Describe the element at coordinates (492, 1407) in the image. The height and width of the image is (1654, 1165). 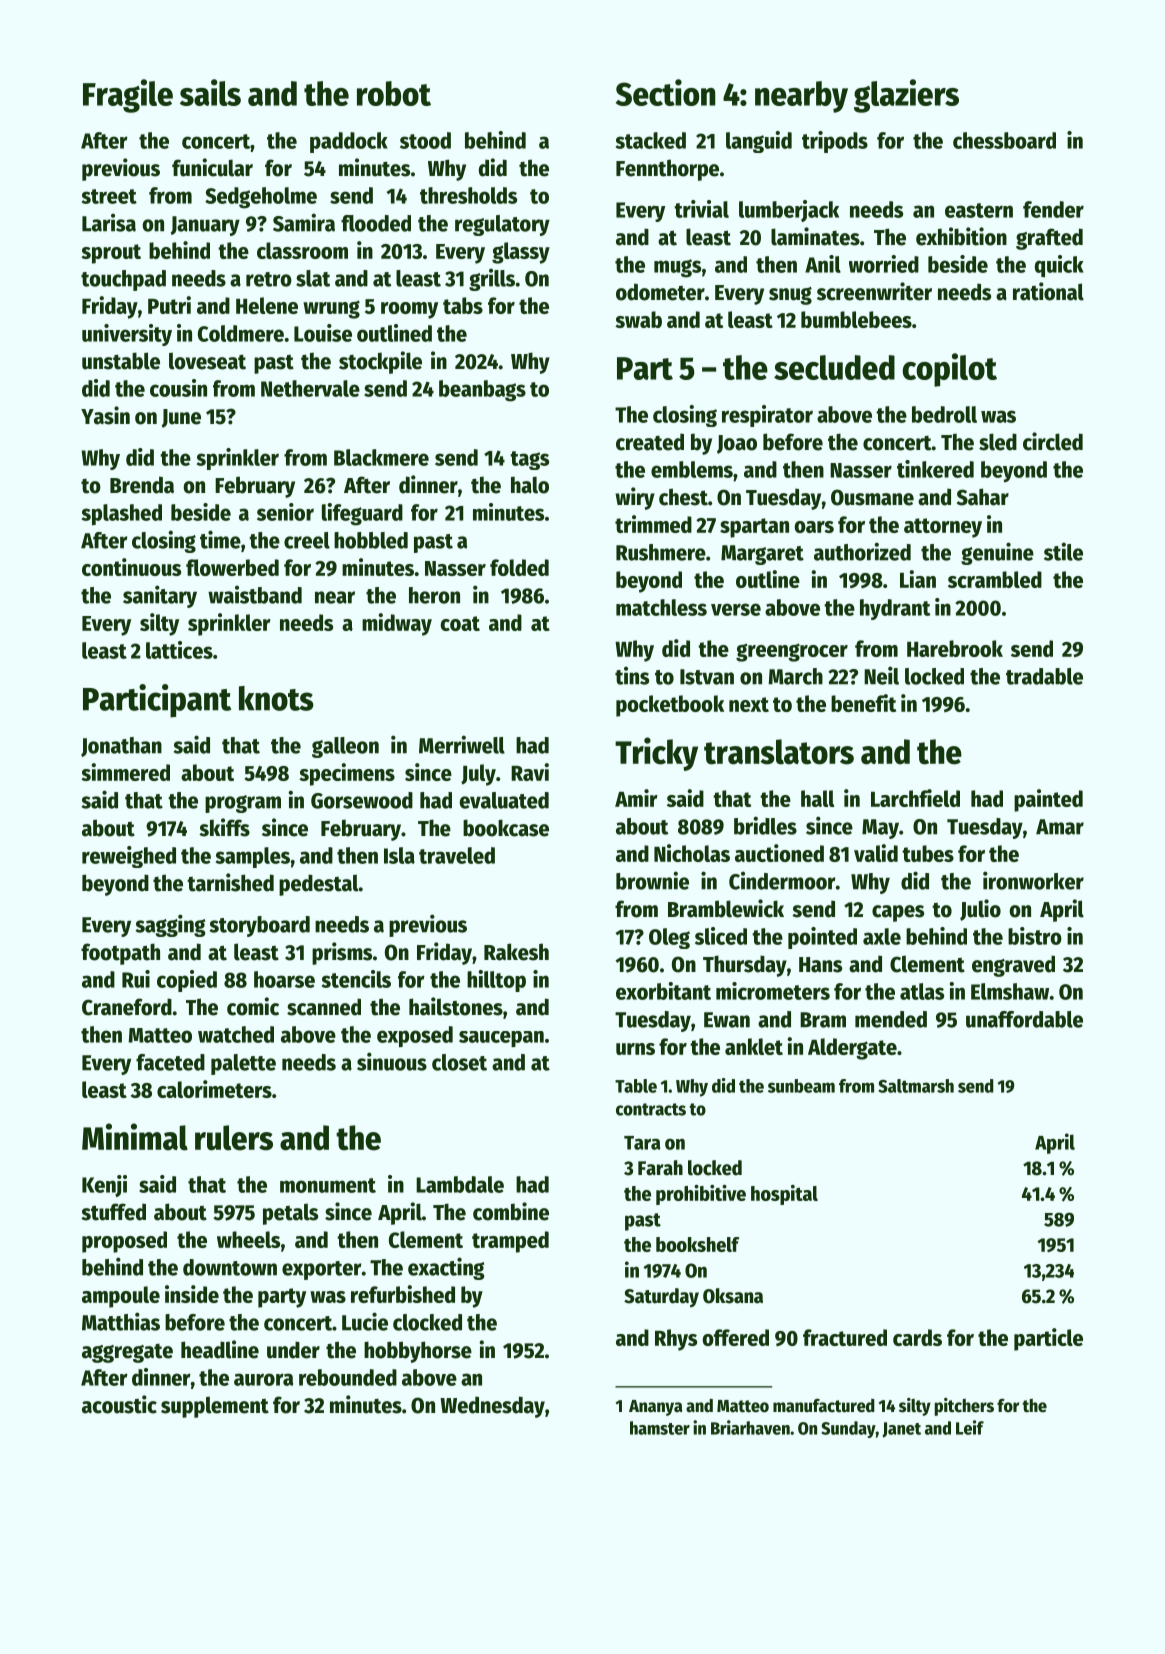
I see `Wednesday` at that location.
